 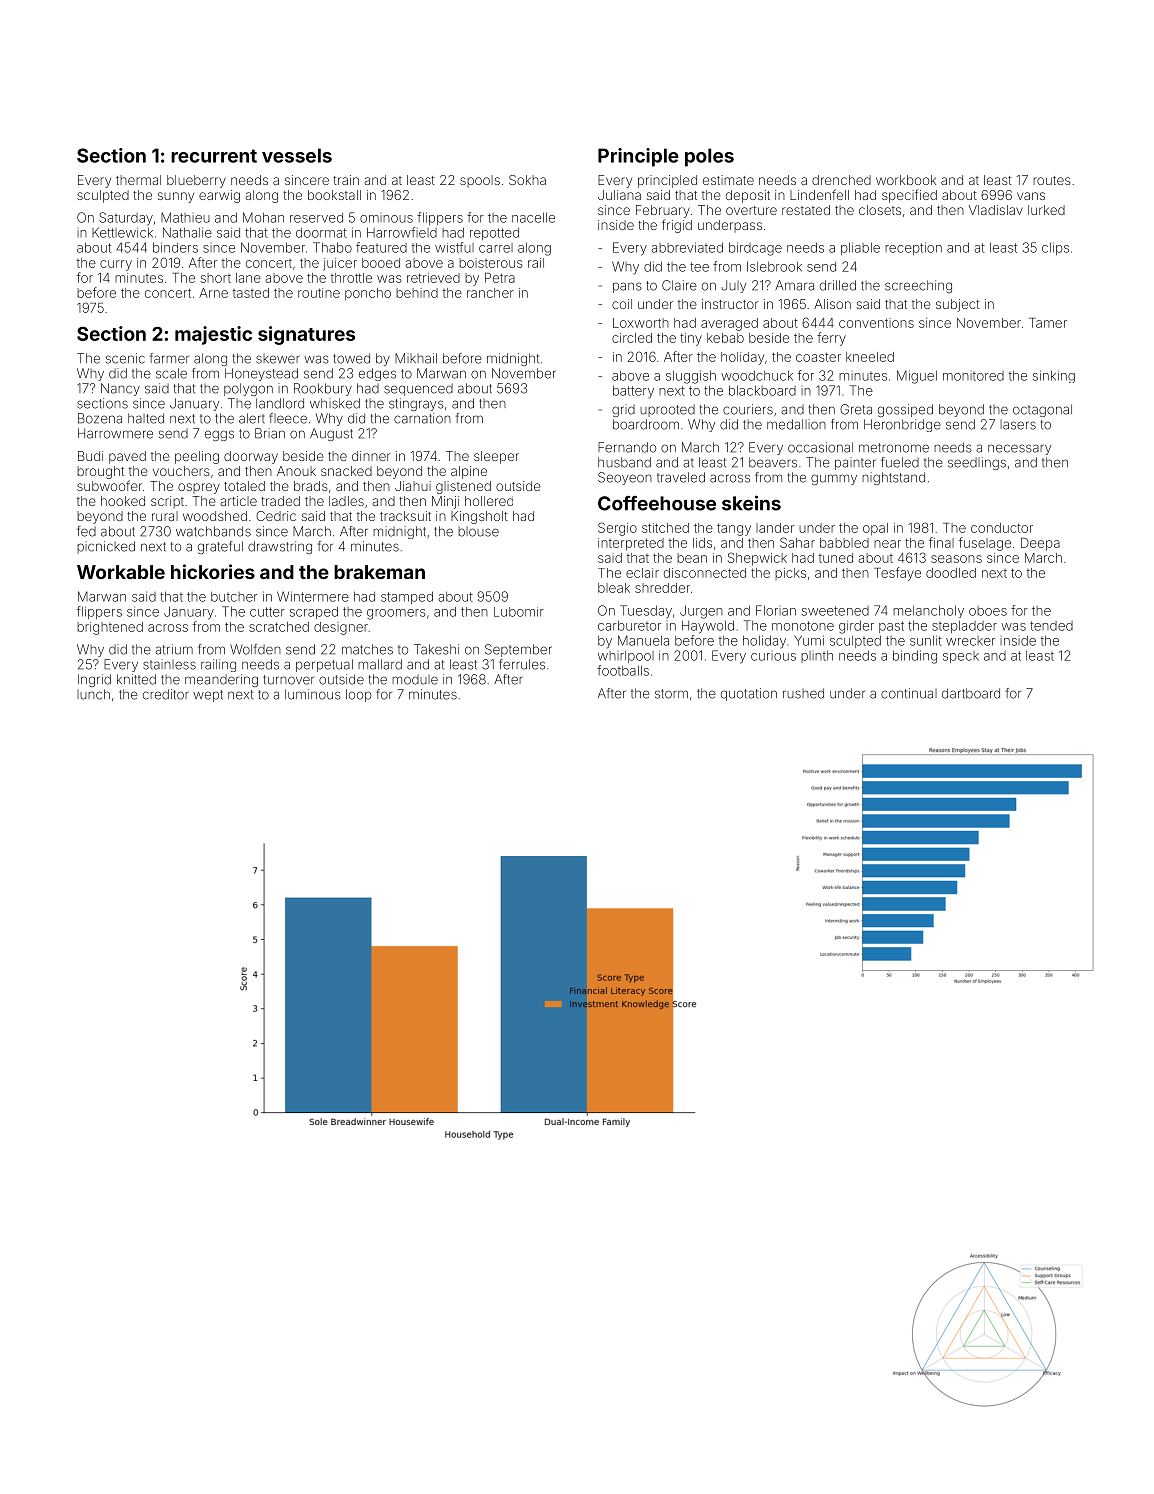 I want to click on Tesfaye, so click(x=897, y=574).
